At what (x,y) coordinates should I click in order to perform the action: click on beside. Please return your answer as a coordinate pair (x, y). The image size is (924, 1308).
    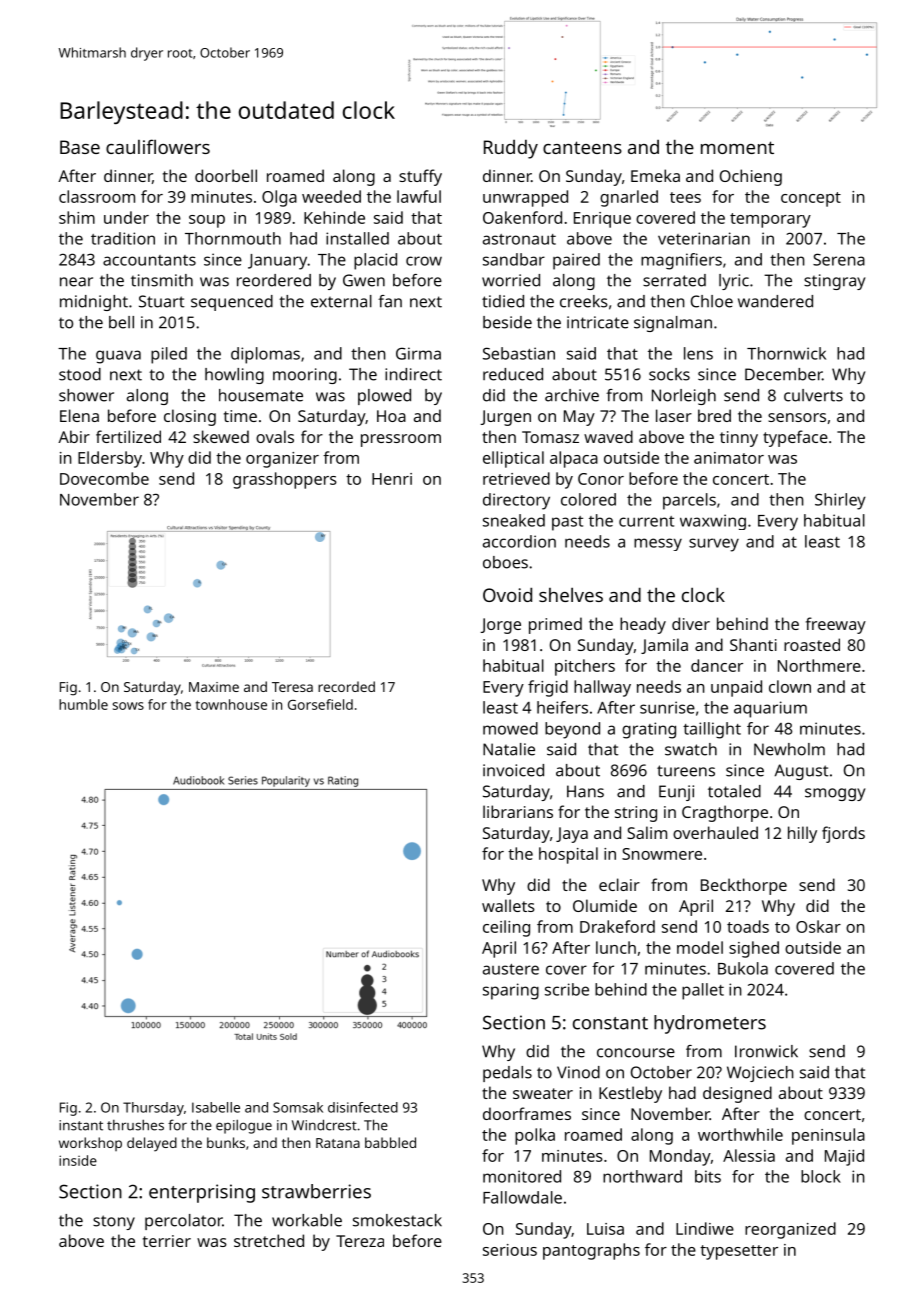
    Looking at the image, I should click on (507, 322).
